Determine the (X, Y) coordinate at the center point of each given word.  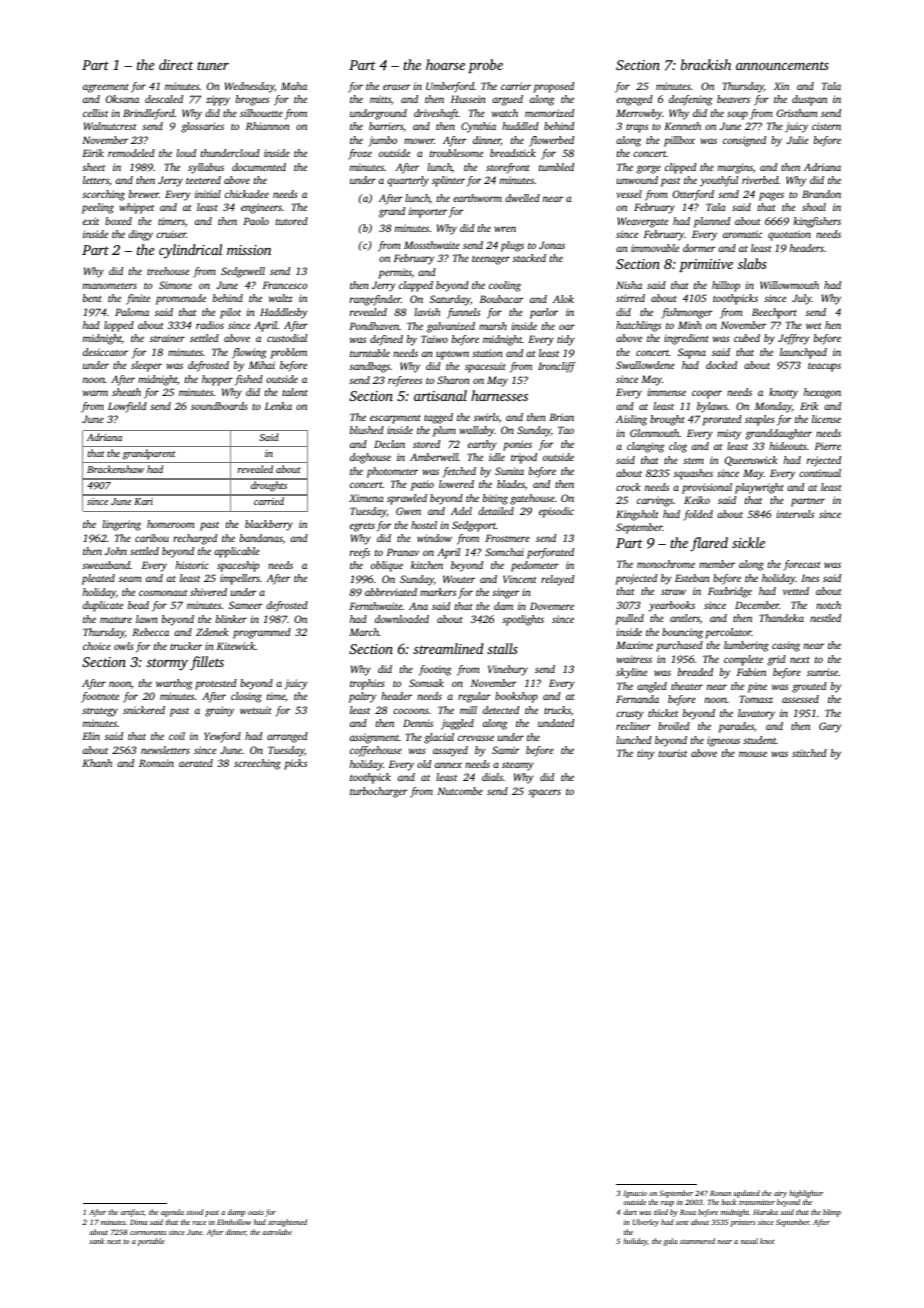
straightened (287, 1223)
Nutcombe (460, 791)
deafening (690, 100)
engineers (261, 208)
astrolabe (277, 1232)
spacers (544, 793)
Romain (156, 763)
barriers (386, 126)
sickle (748, 542)
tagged (438, 418)
